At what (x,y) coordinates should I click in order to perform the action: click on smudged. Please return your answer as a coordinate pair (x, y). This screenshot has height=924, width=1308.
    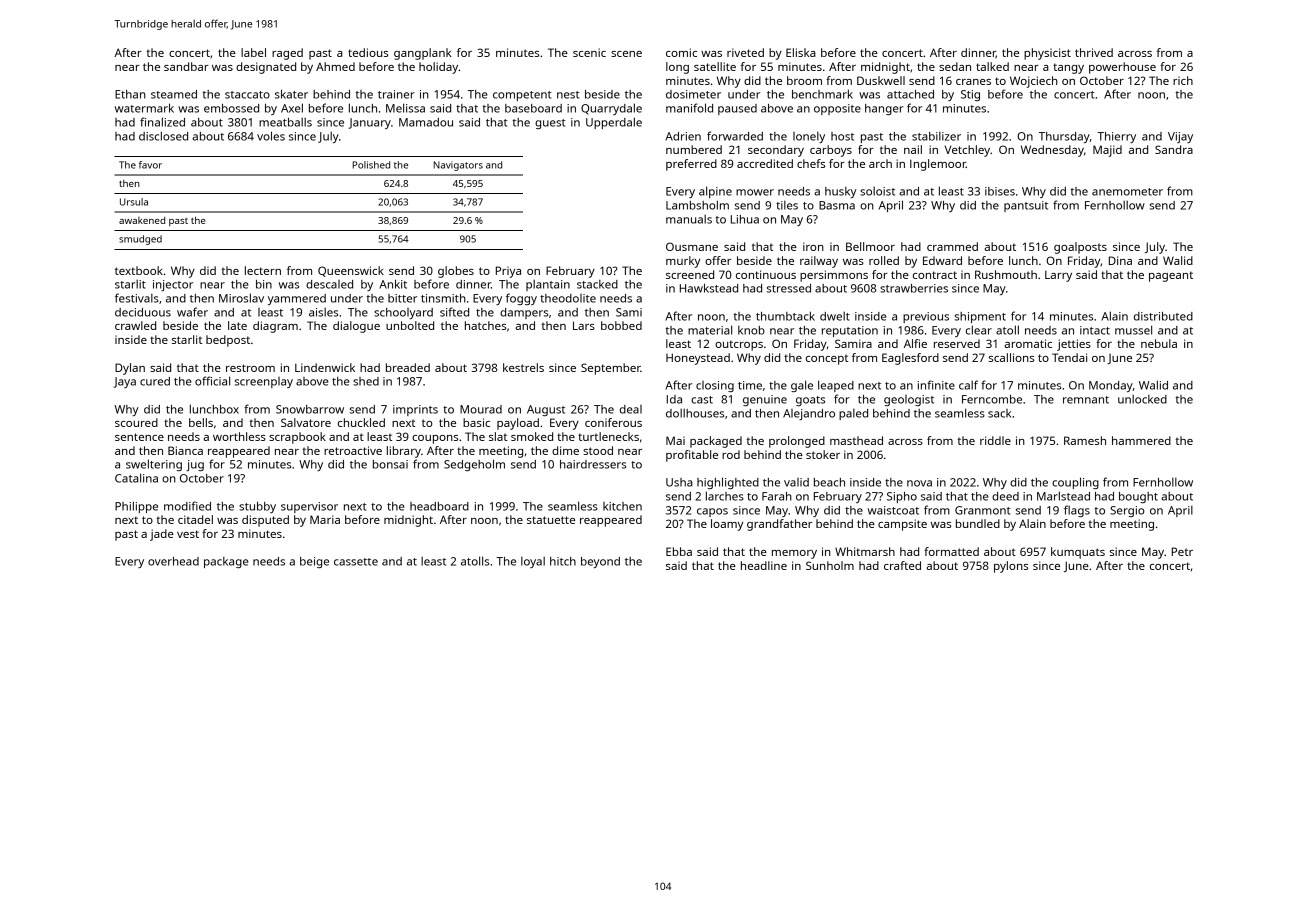
    Looking at the image, I should click on (140, 240).
